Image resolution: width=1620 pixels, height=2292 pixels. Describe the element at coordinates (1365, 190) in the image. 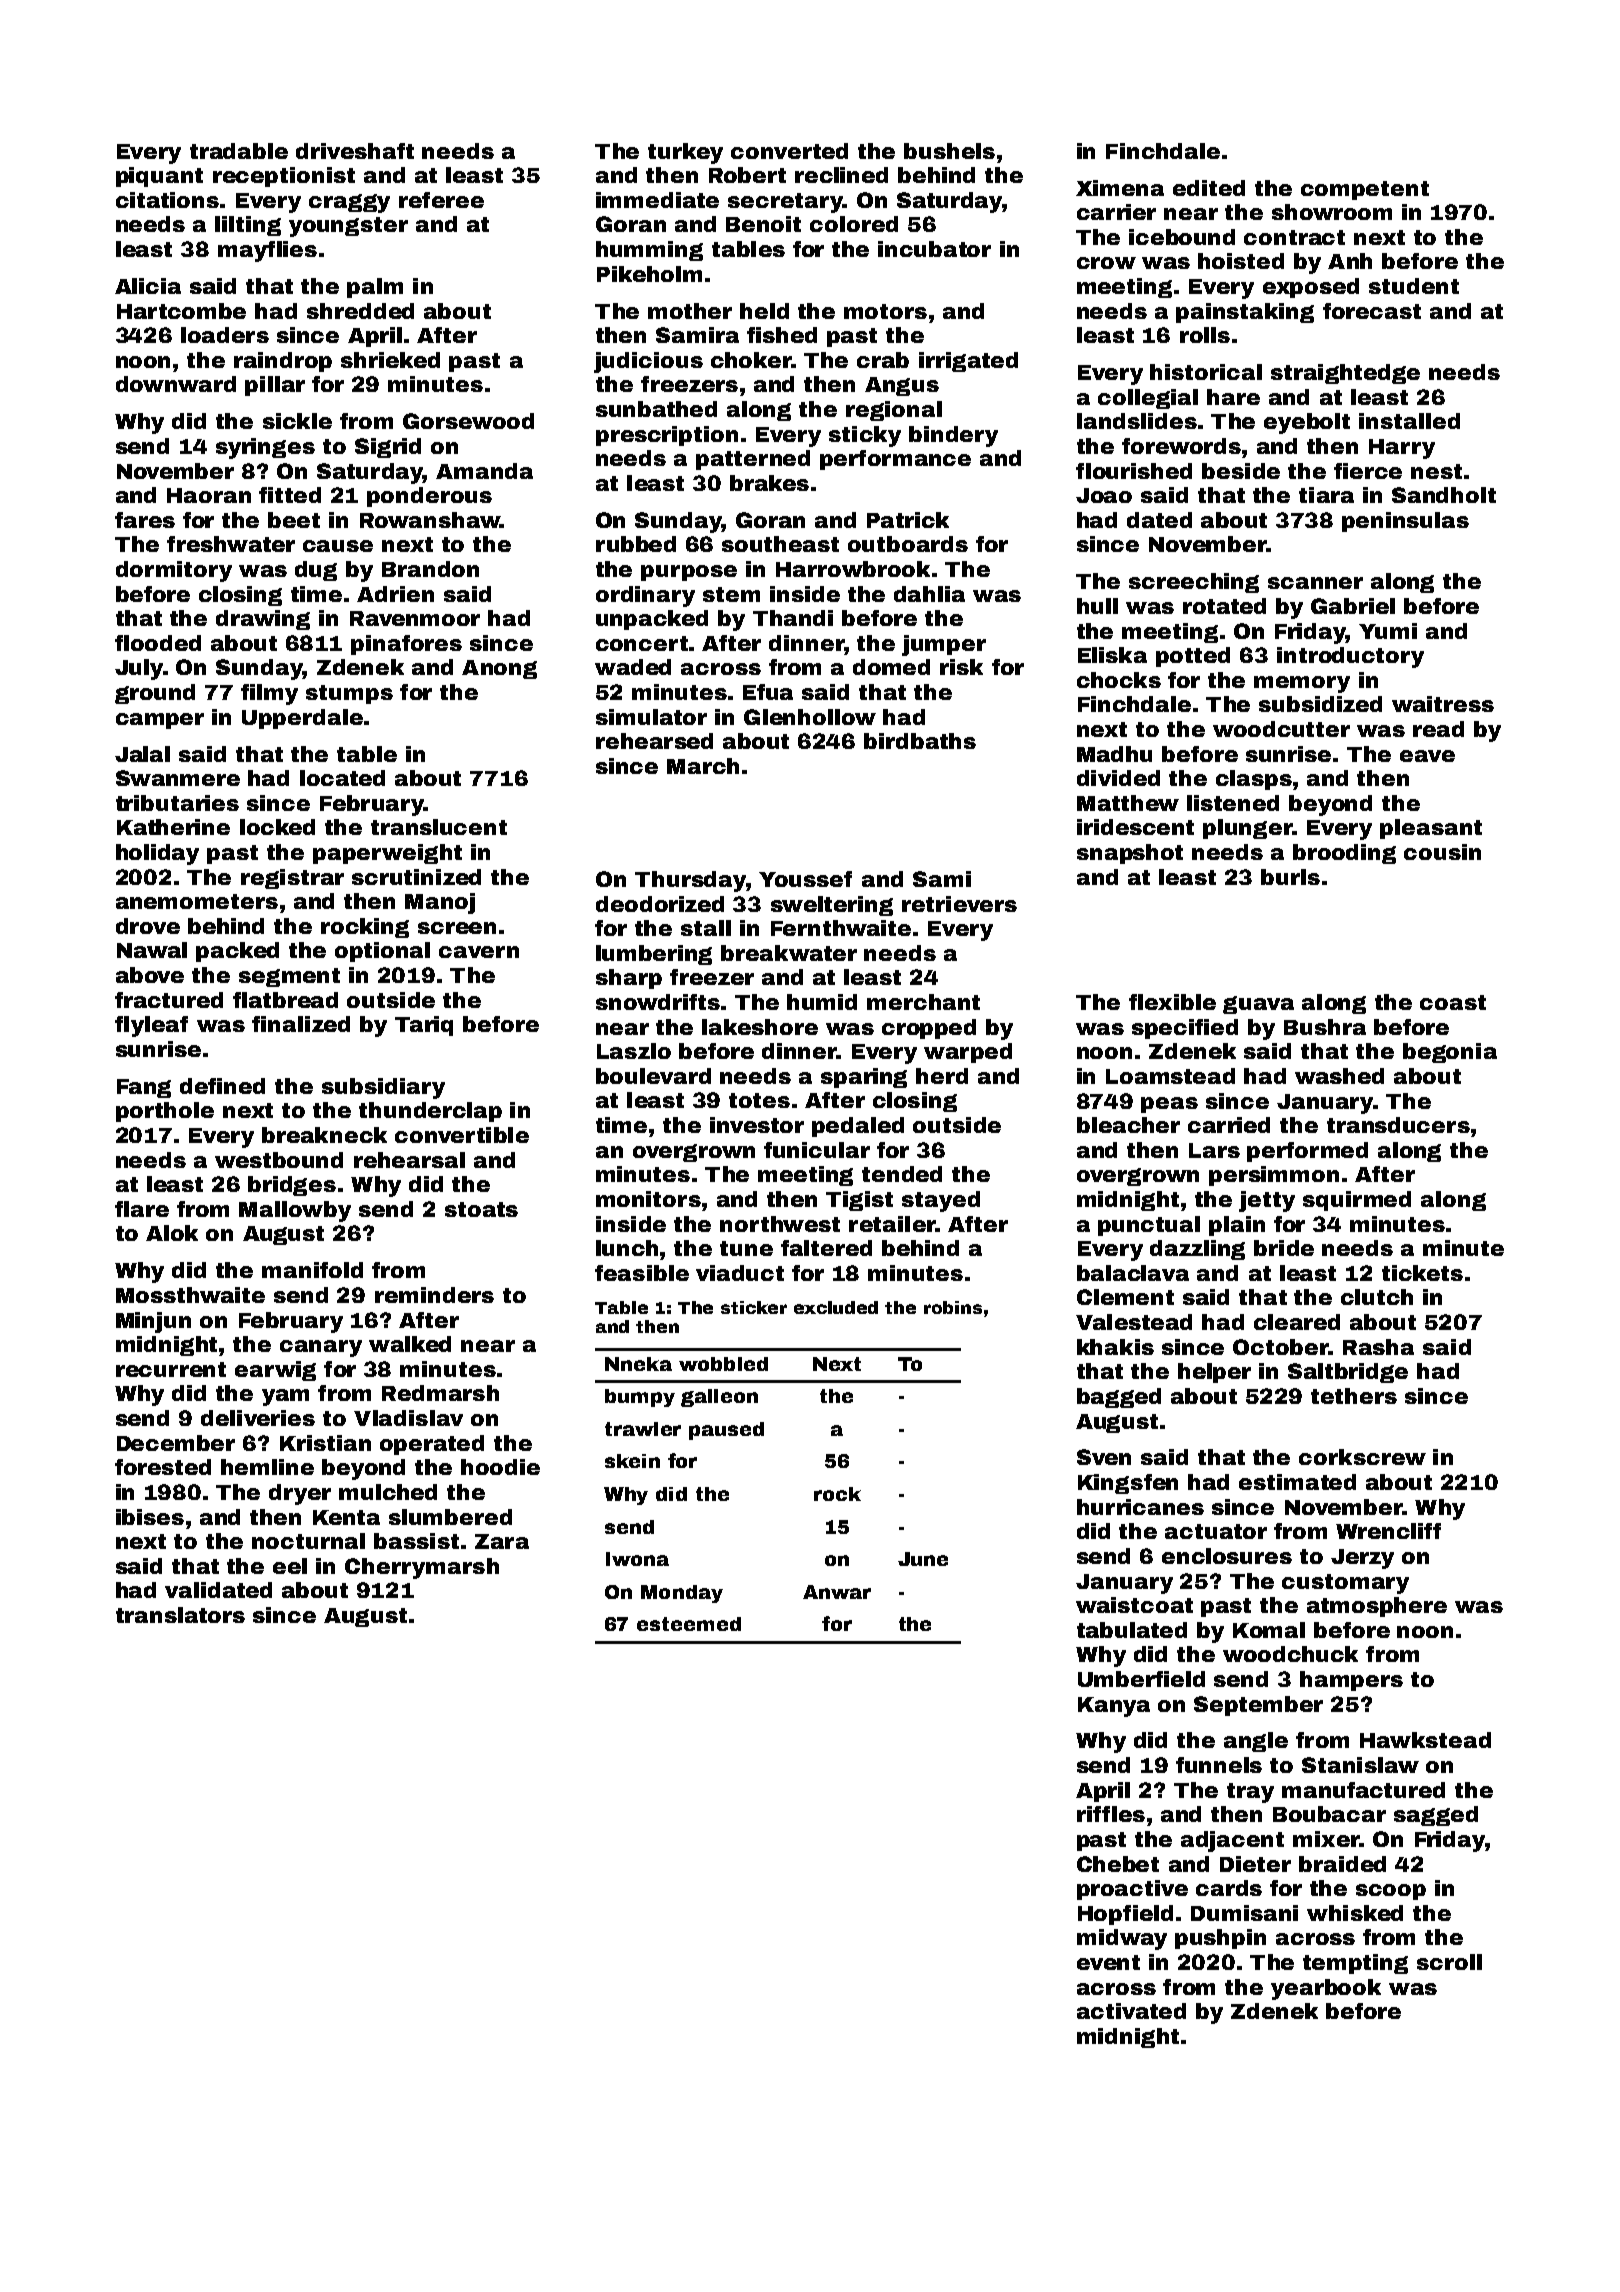

I see `competent` at that location.
